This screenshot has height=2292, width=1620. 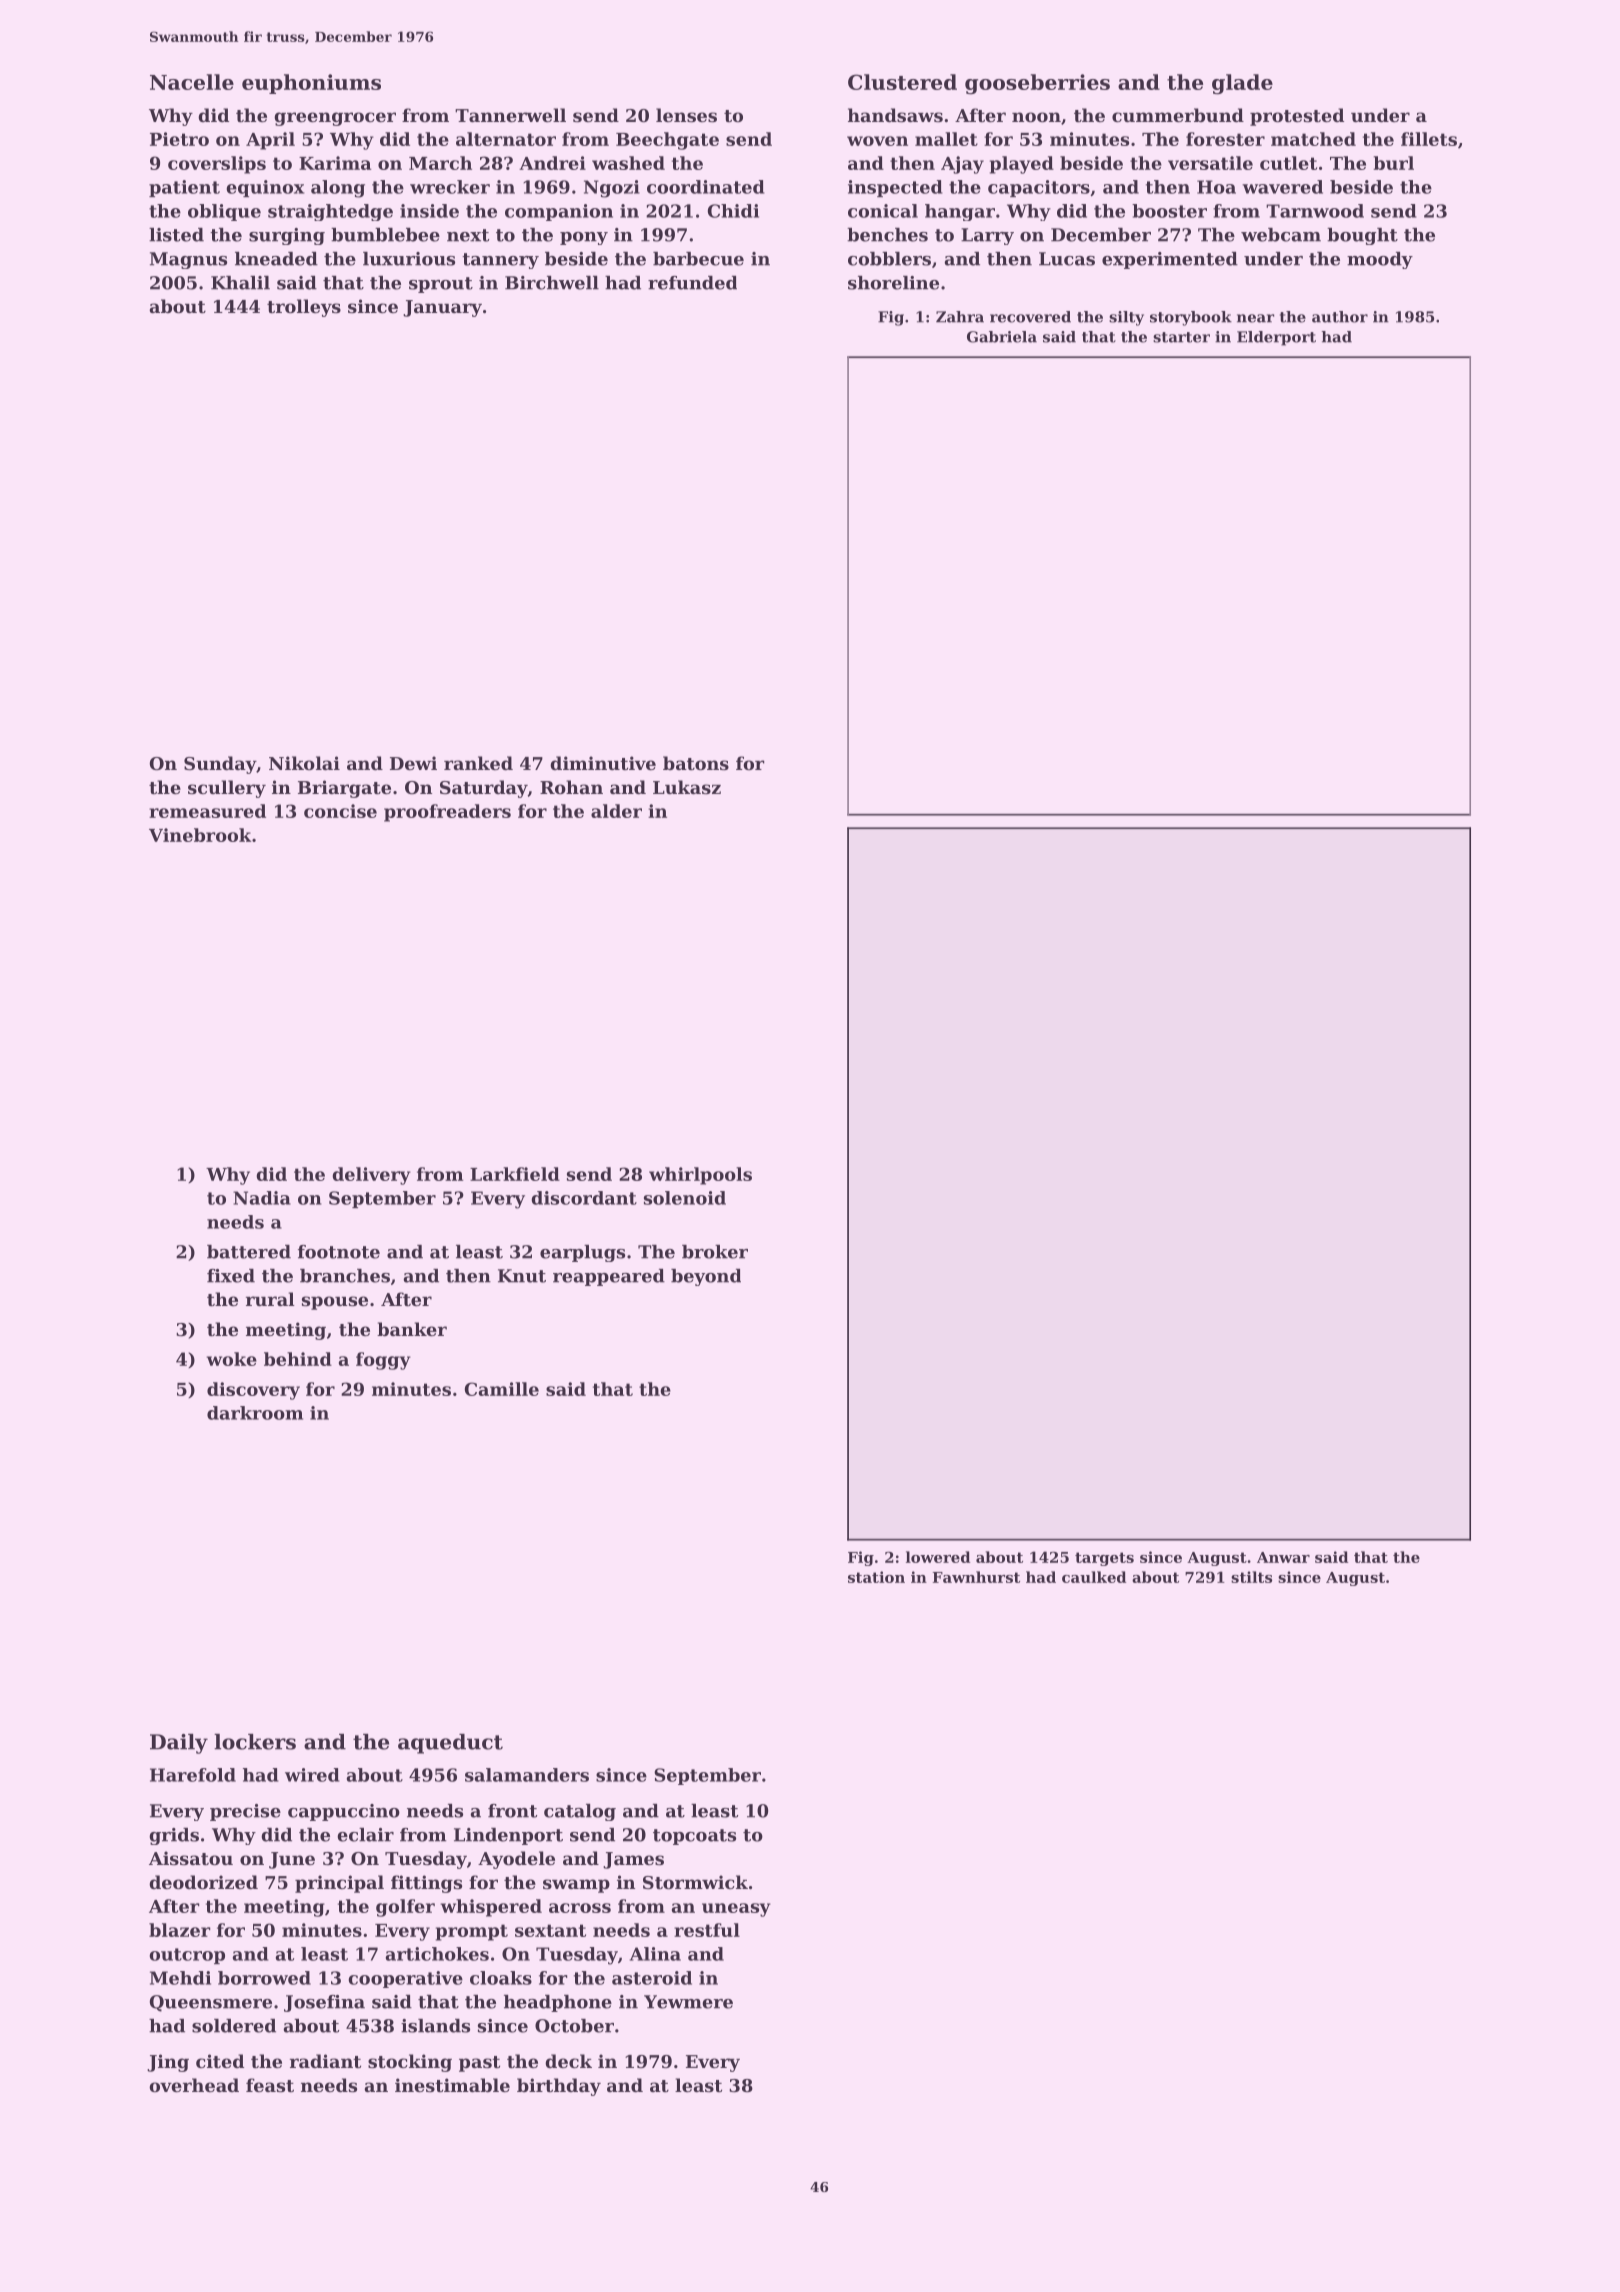 I want to click on Mehdi, so click(x=180, y=1978).
